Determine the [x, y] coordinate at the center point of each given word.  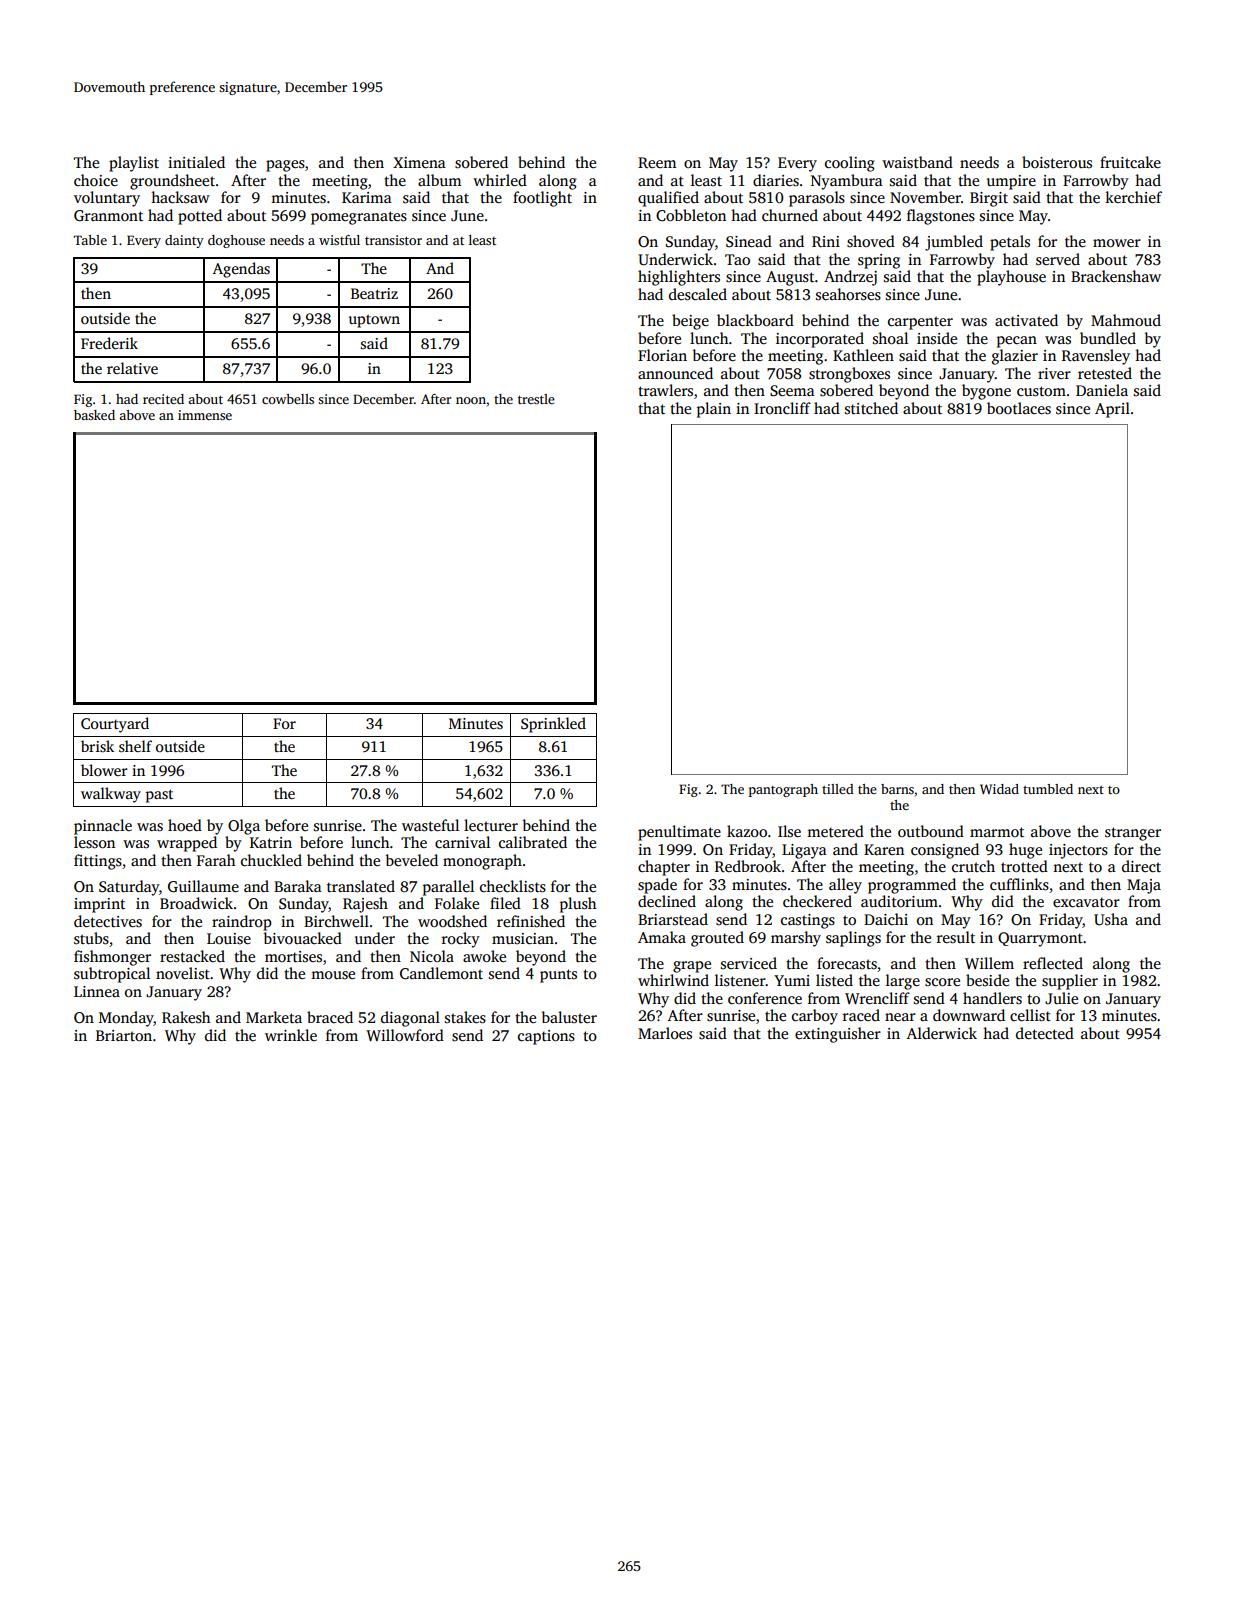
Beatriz [374, 293]
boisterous [1057, 162]
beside [987, 980]
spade [657, 886]
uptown [374, 321]
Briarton [124, 1035]
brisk [97, 746]
